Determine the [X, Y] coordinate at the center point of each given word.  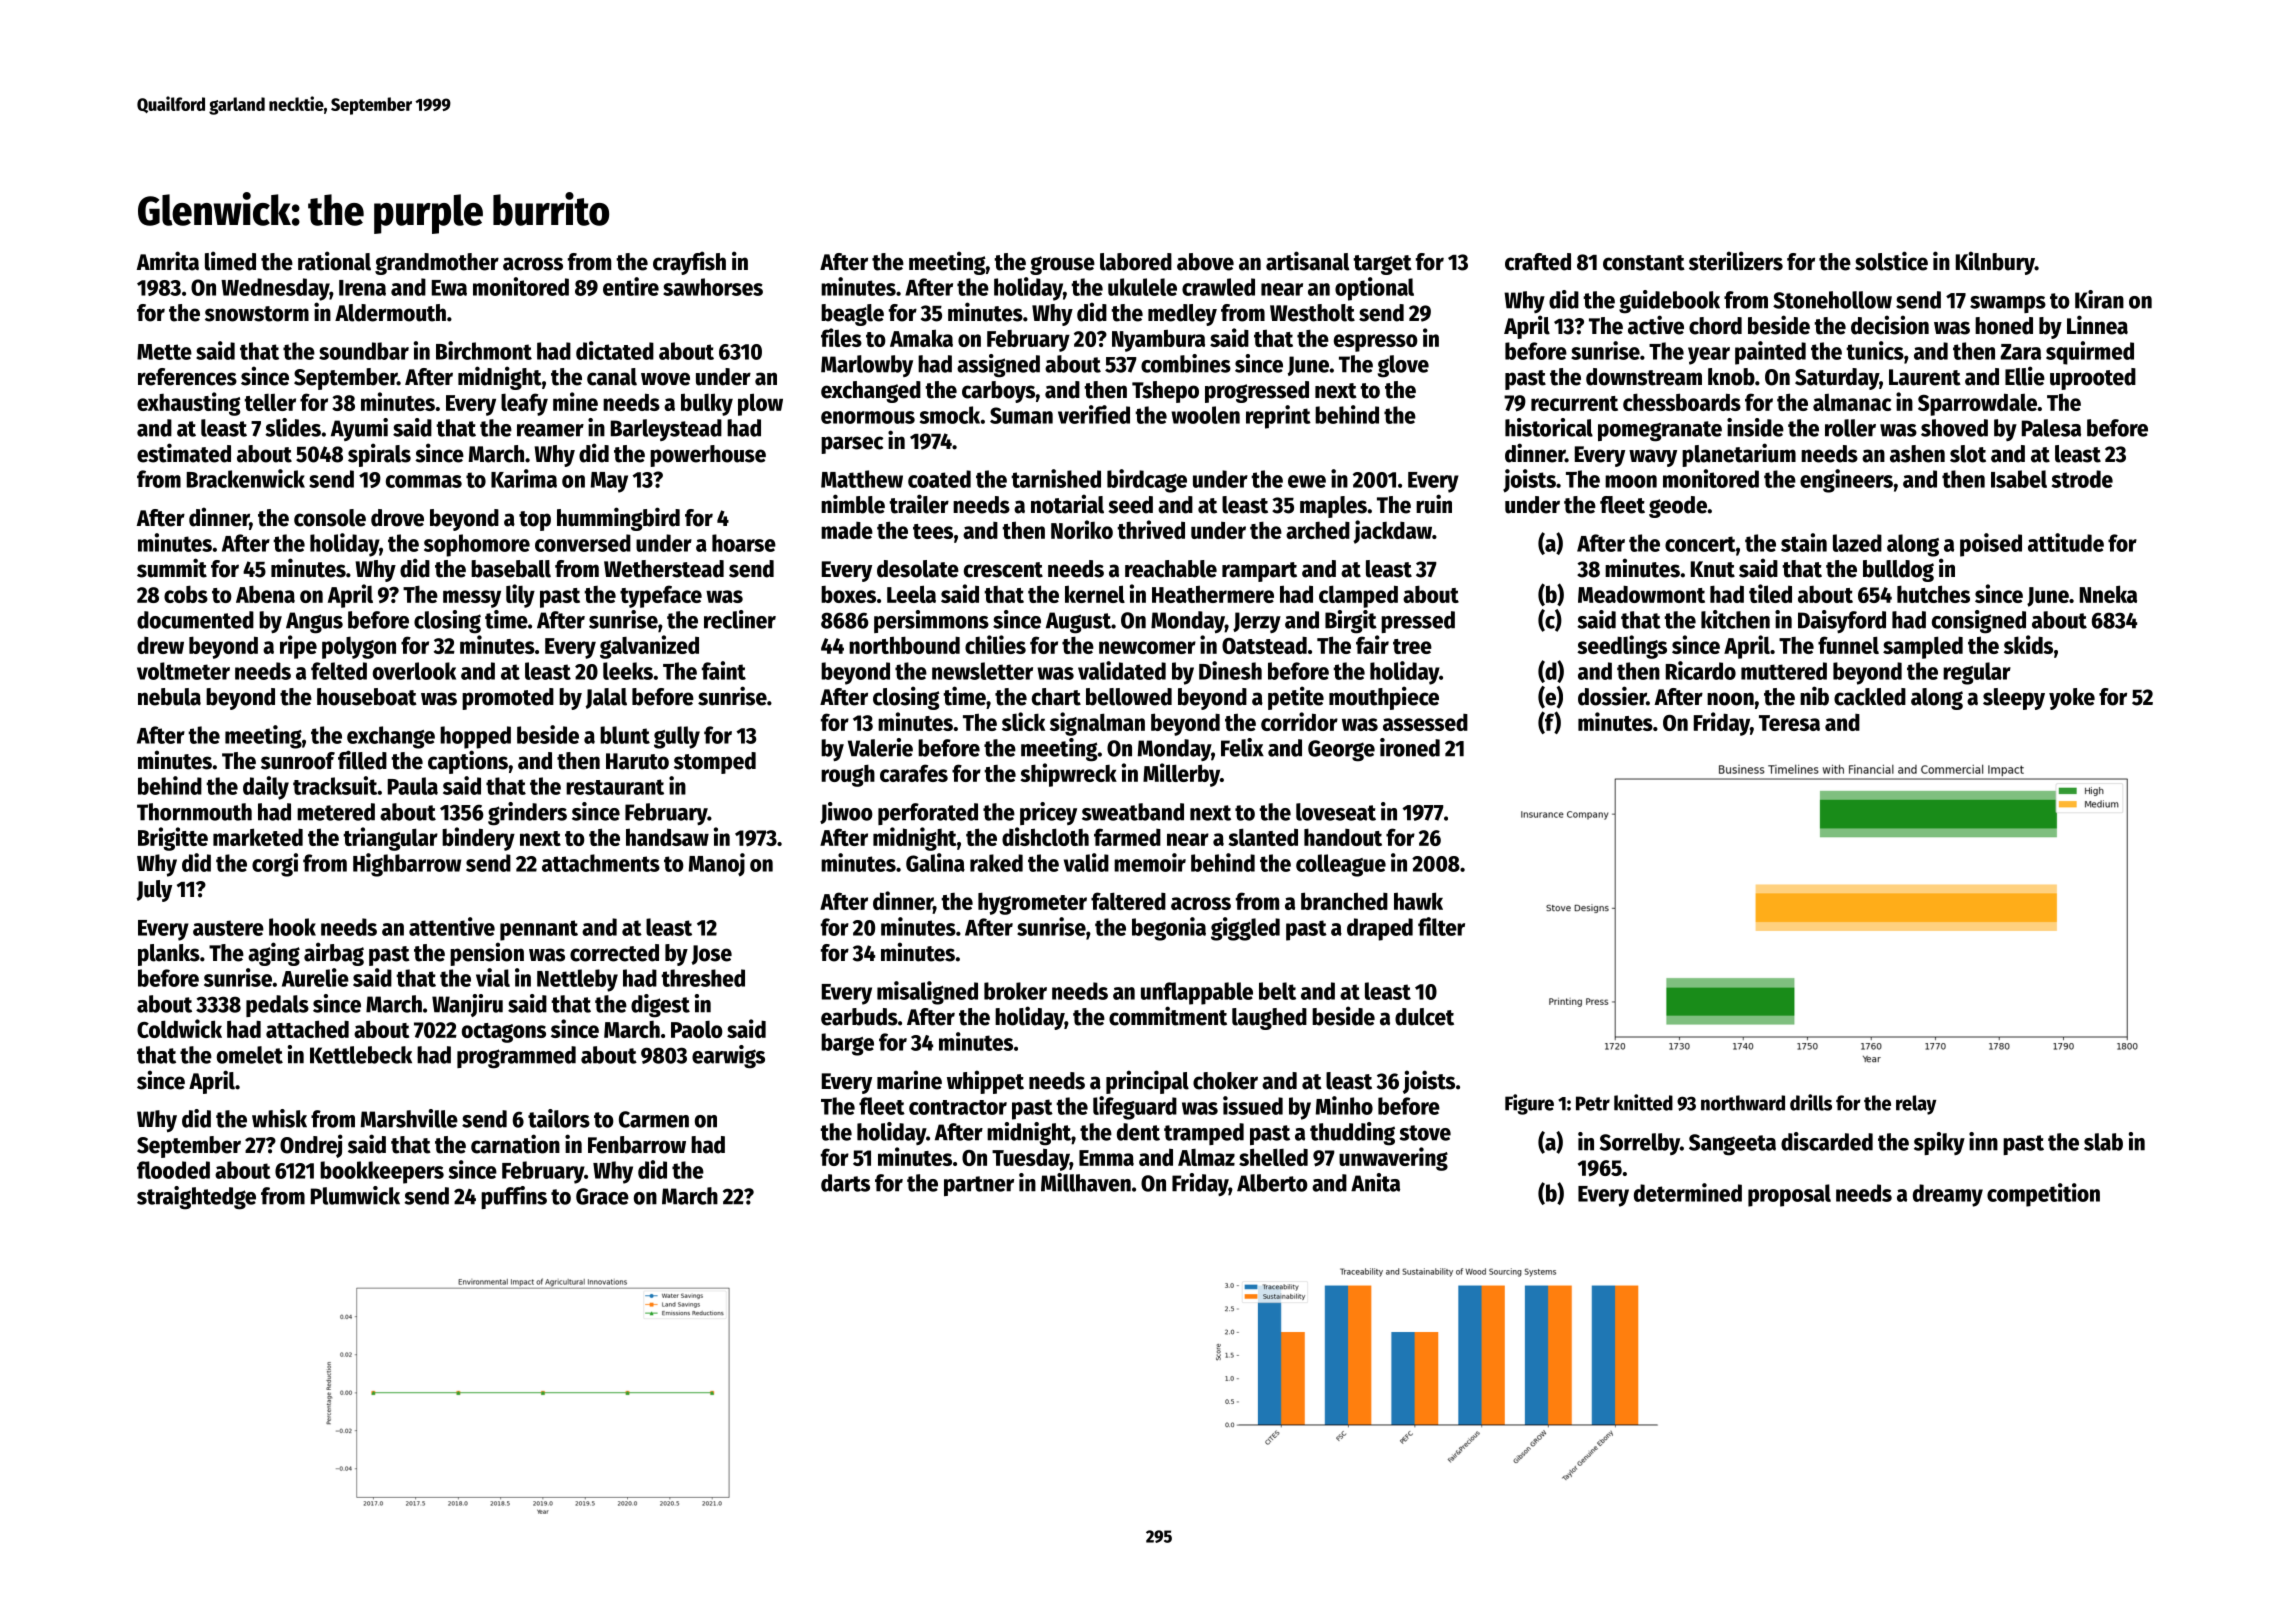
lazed [1857, 543]
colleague [1341, 865]
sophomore [477, 545]
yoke [2072, 699]
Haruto [637, 761]
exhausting [188, 404]
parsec [852, 445]
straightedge [196, 1198]
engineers [1846, 481]
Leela [911, 594]
